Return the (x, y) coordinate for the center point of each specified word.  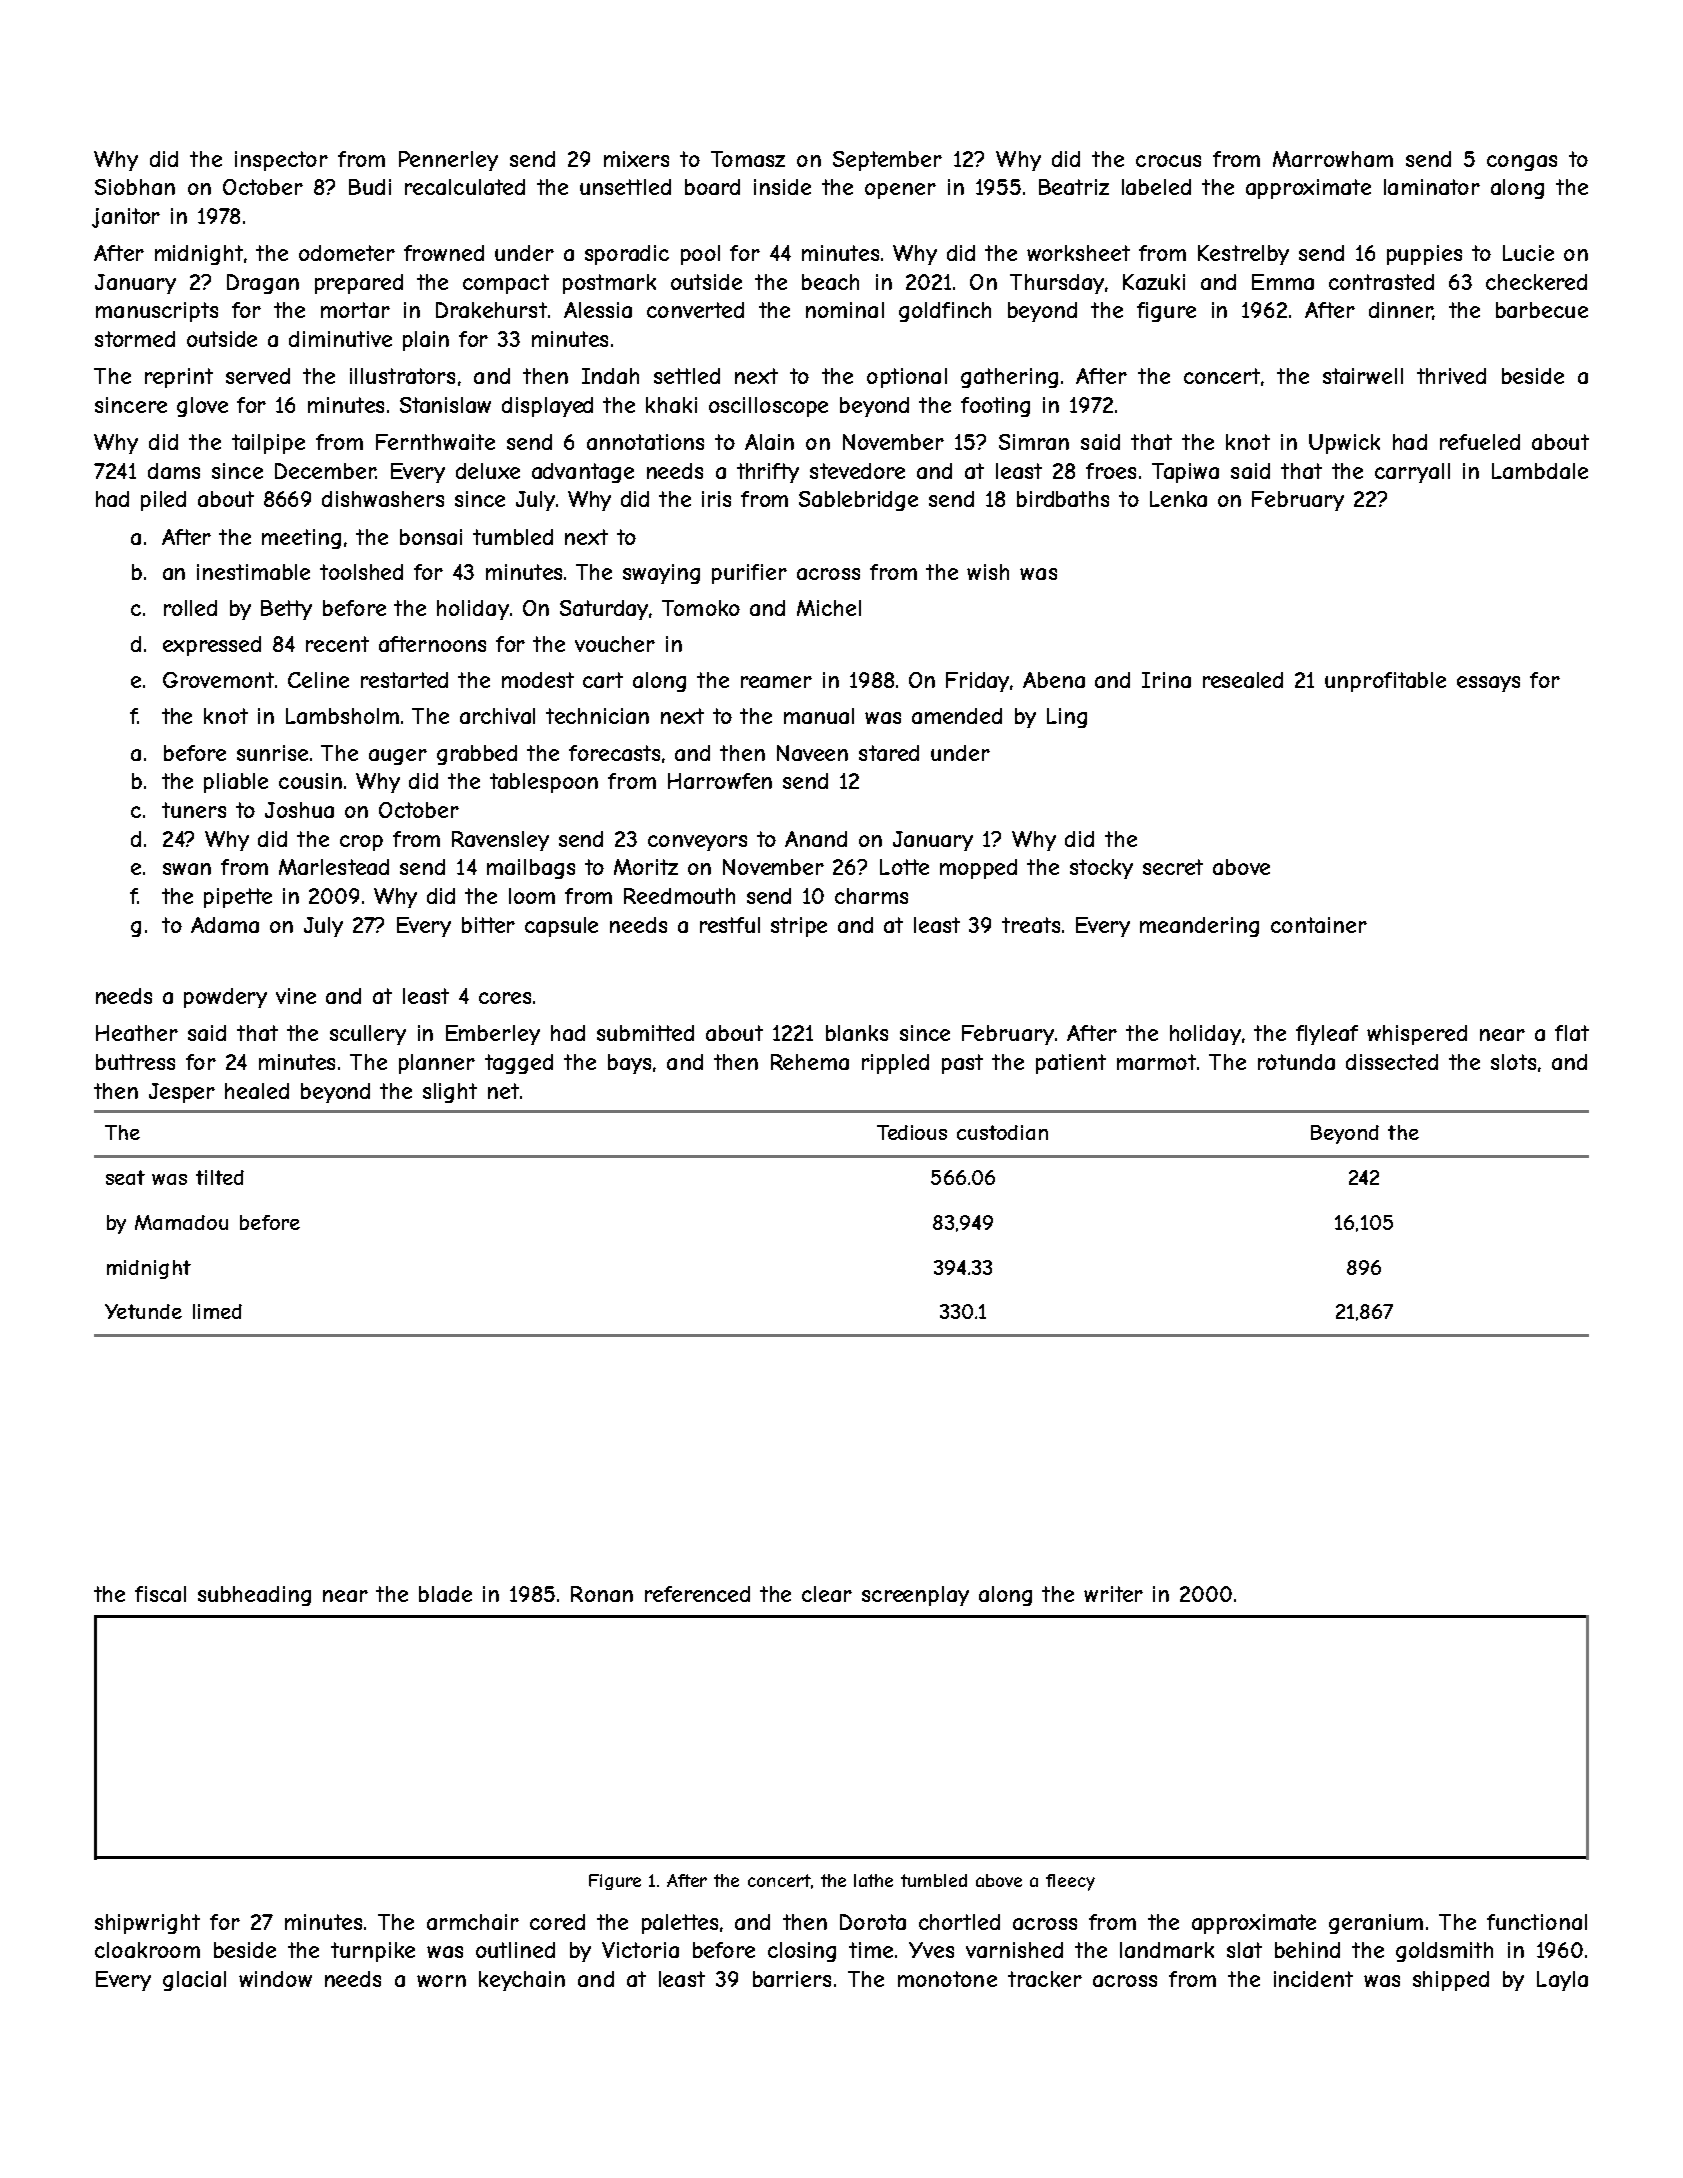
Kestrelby (1243, 255)
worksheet (1078, 253)
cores (505, 998)
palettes (680, 1924)
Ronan (602, 1594)
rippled (895, 1064)
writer (1113, 1594)
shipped (1451, 1981)
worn (441, 1981)
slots (1513, 1062)
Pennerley (448, 161)
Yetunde (143, 1311)
